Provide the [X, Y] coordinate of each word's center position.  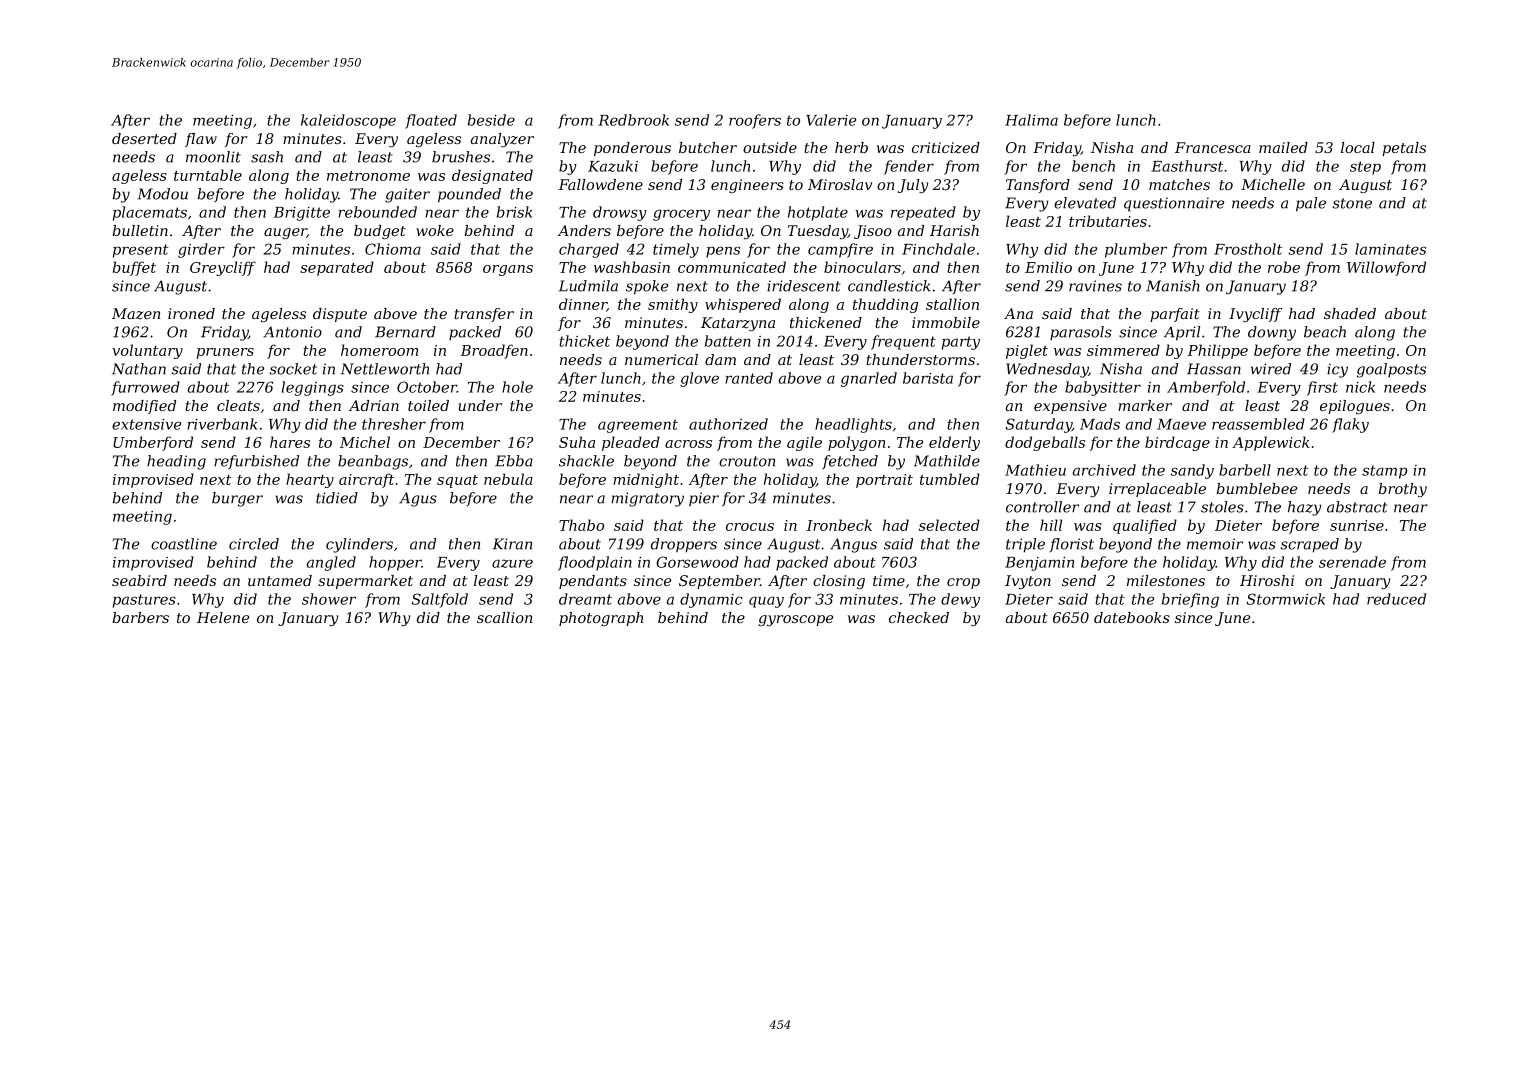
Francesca [1213, 147]
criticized [946, 148]
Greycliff [223, 268]
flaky [1350, 425]
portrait [884, 481]
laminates [1390, 249]
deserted [144, 138]
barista [928, 378]
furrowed [145, 388]
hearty [310, 480]
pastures [144, 601]
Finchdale [938, 249]
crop [963, 583]
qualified [1145, 526]
